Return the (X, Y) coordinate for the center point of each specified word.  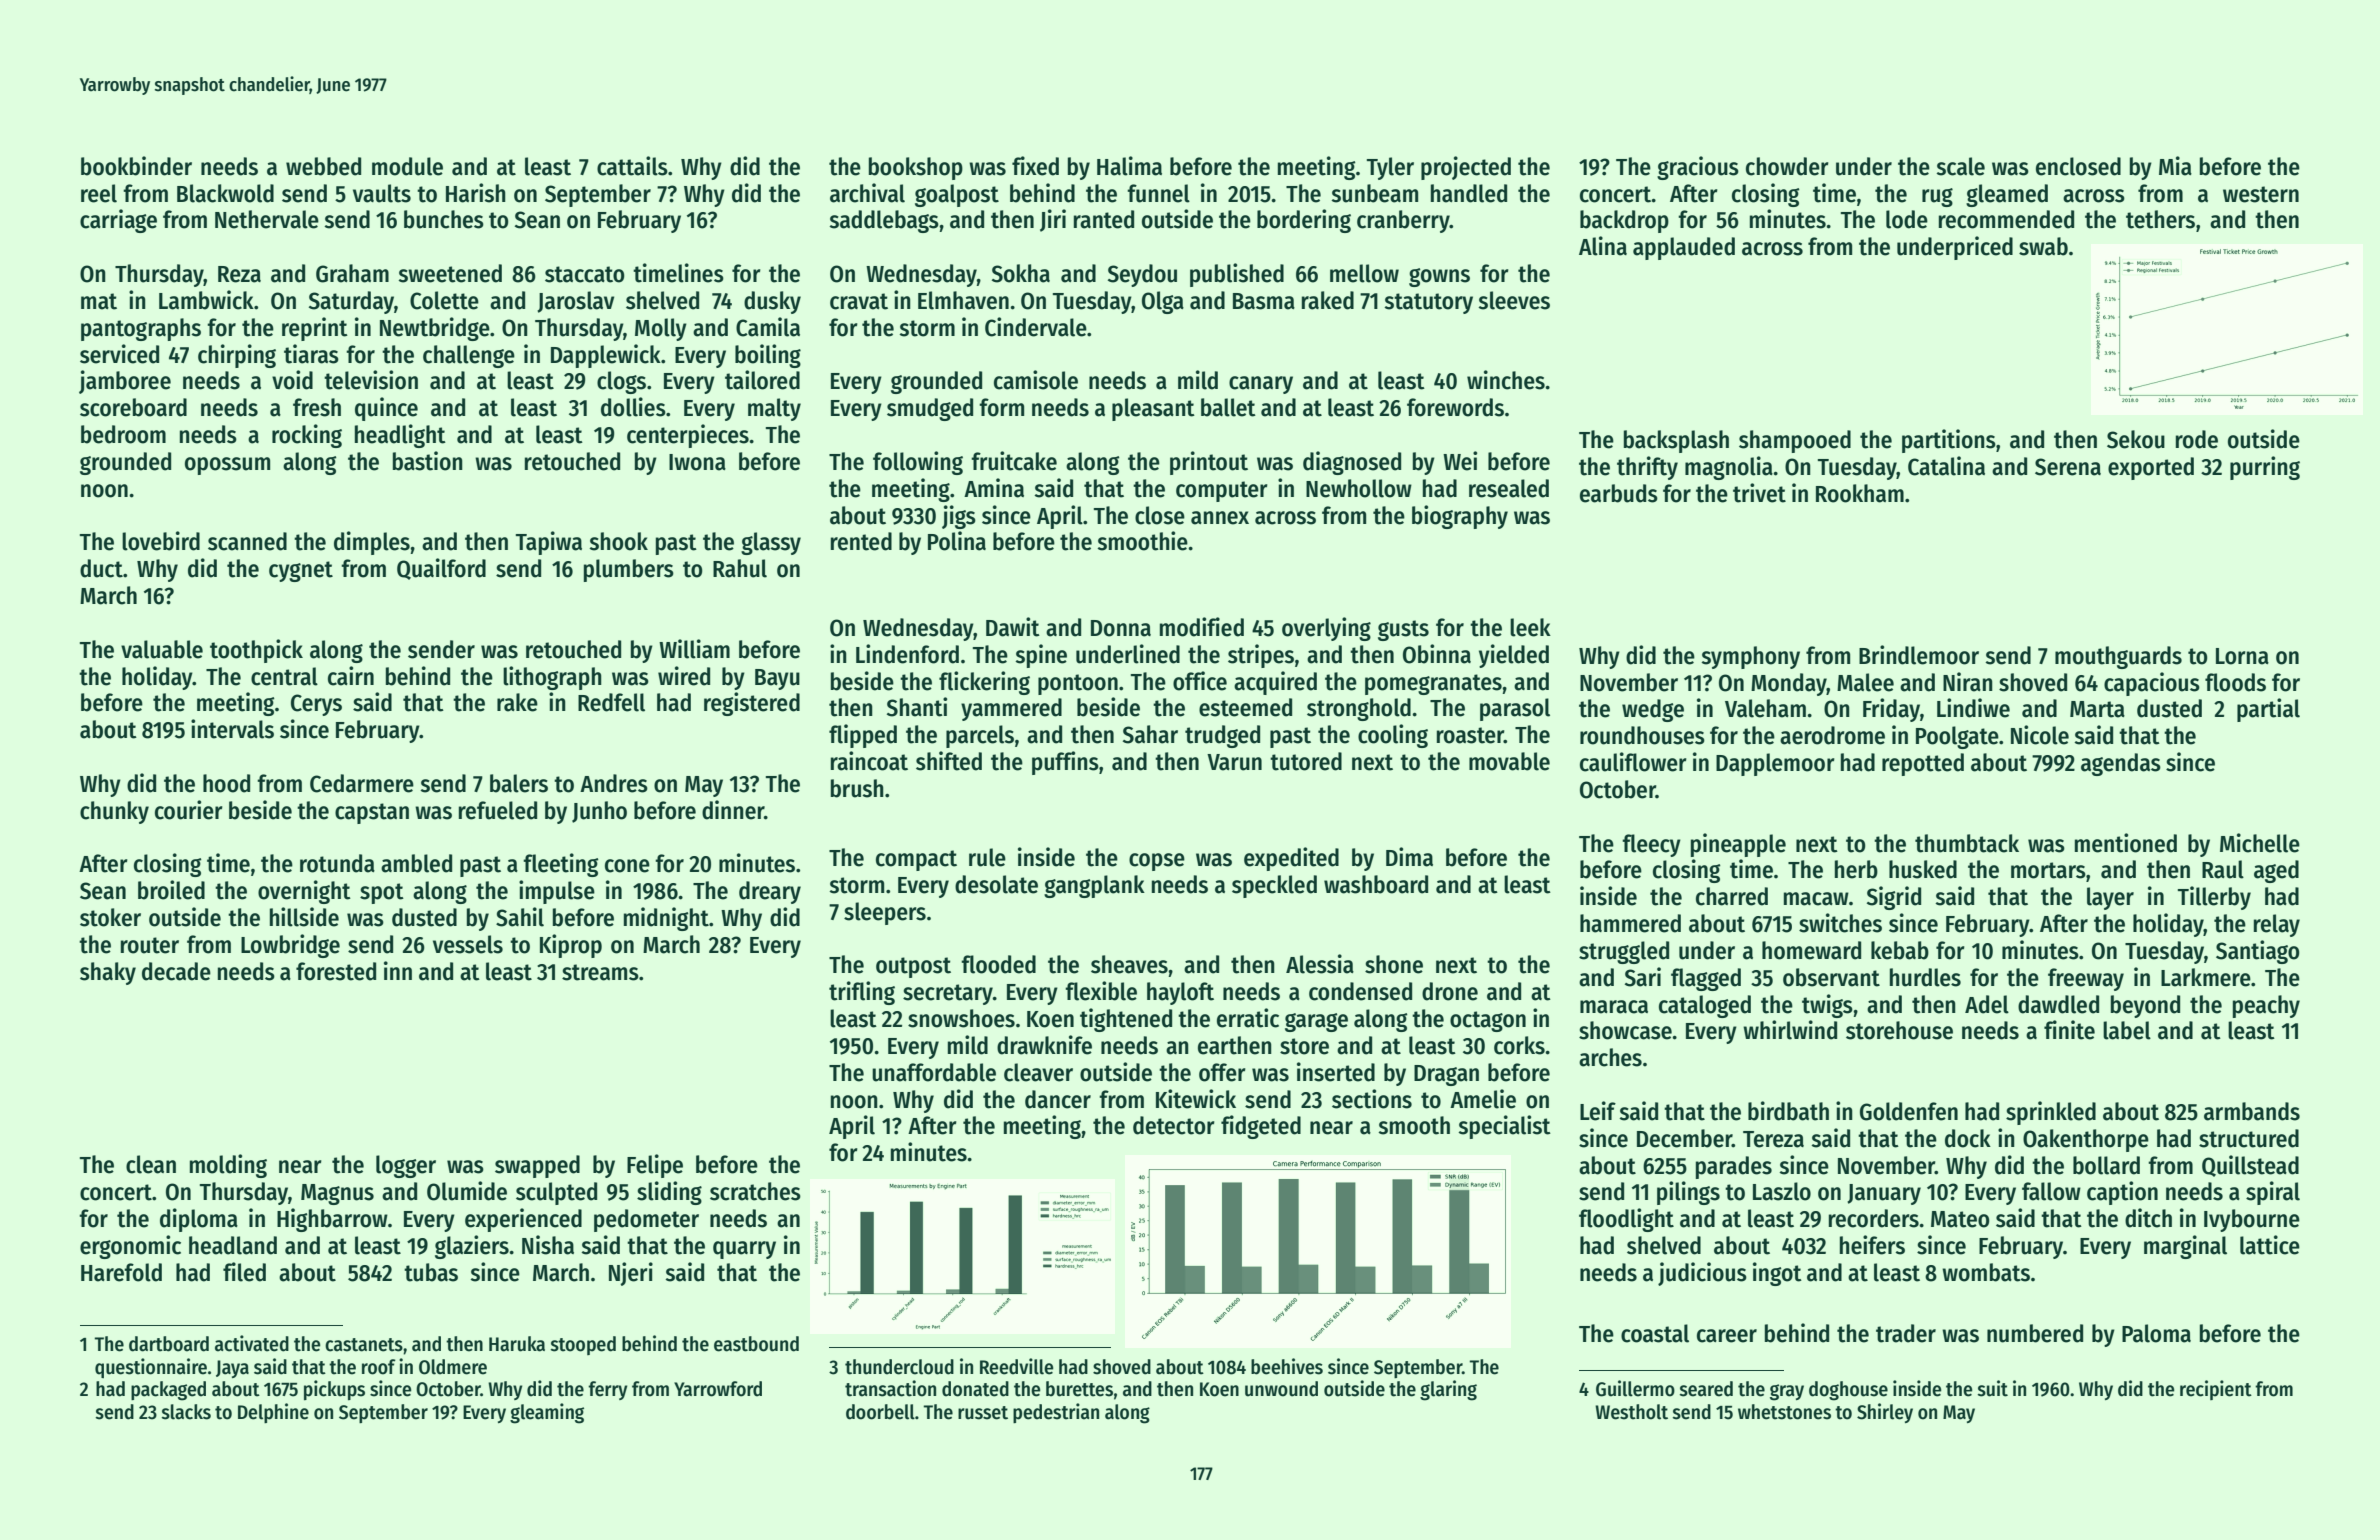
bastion (428, 461)
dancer (1058, 1099)
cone (627, 866)
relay (2277, 925)
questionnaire (151, 1368)
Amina (994, 488)
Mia (2175, 166)
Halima (1129, 166)
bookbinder (136, 166)
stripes (1261, 656)
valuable (162, 649)
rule (987, 857)
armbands (2252, 1111)
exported (2151, 468)
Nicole (2040, 735)
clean (151, 1164)
